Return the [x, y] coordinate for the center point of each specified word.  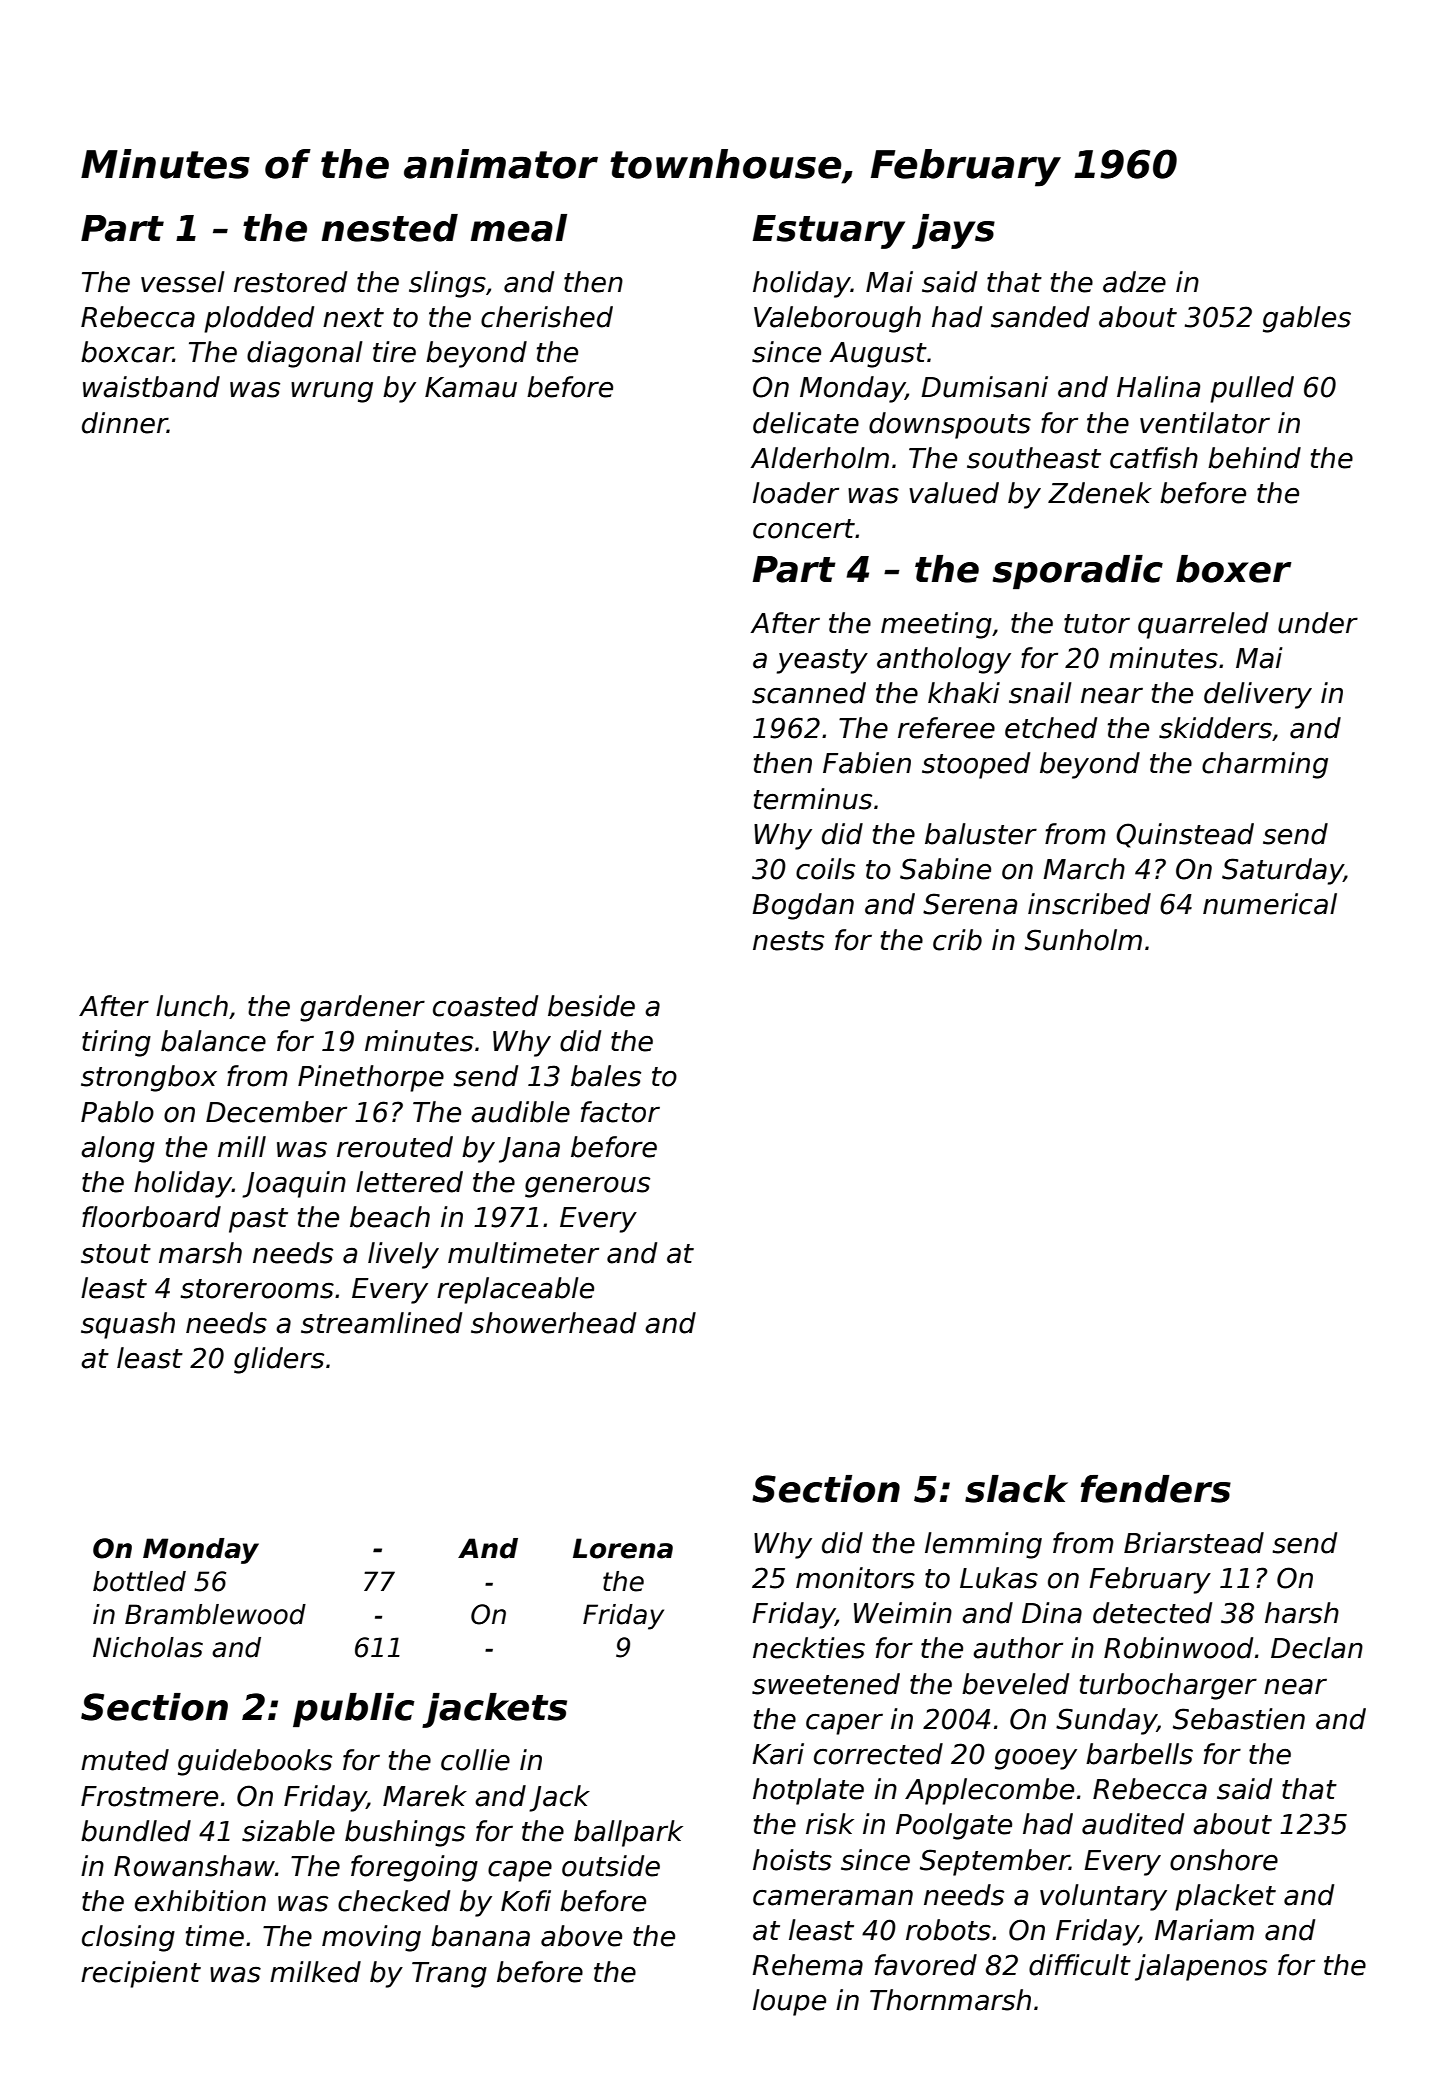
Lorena [623, 1548]
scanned [809, 693]
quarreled [1203, 625]
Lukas [999, 1578]
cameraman [833, 1897]
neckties [809, 1648]
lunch [192, 1006]
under [1318, 623]
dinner [125, 423]
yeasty [822, 661]
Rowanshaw [194, 1866]
